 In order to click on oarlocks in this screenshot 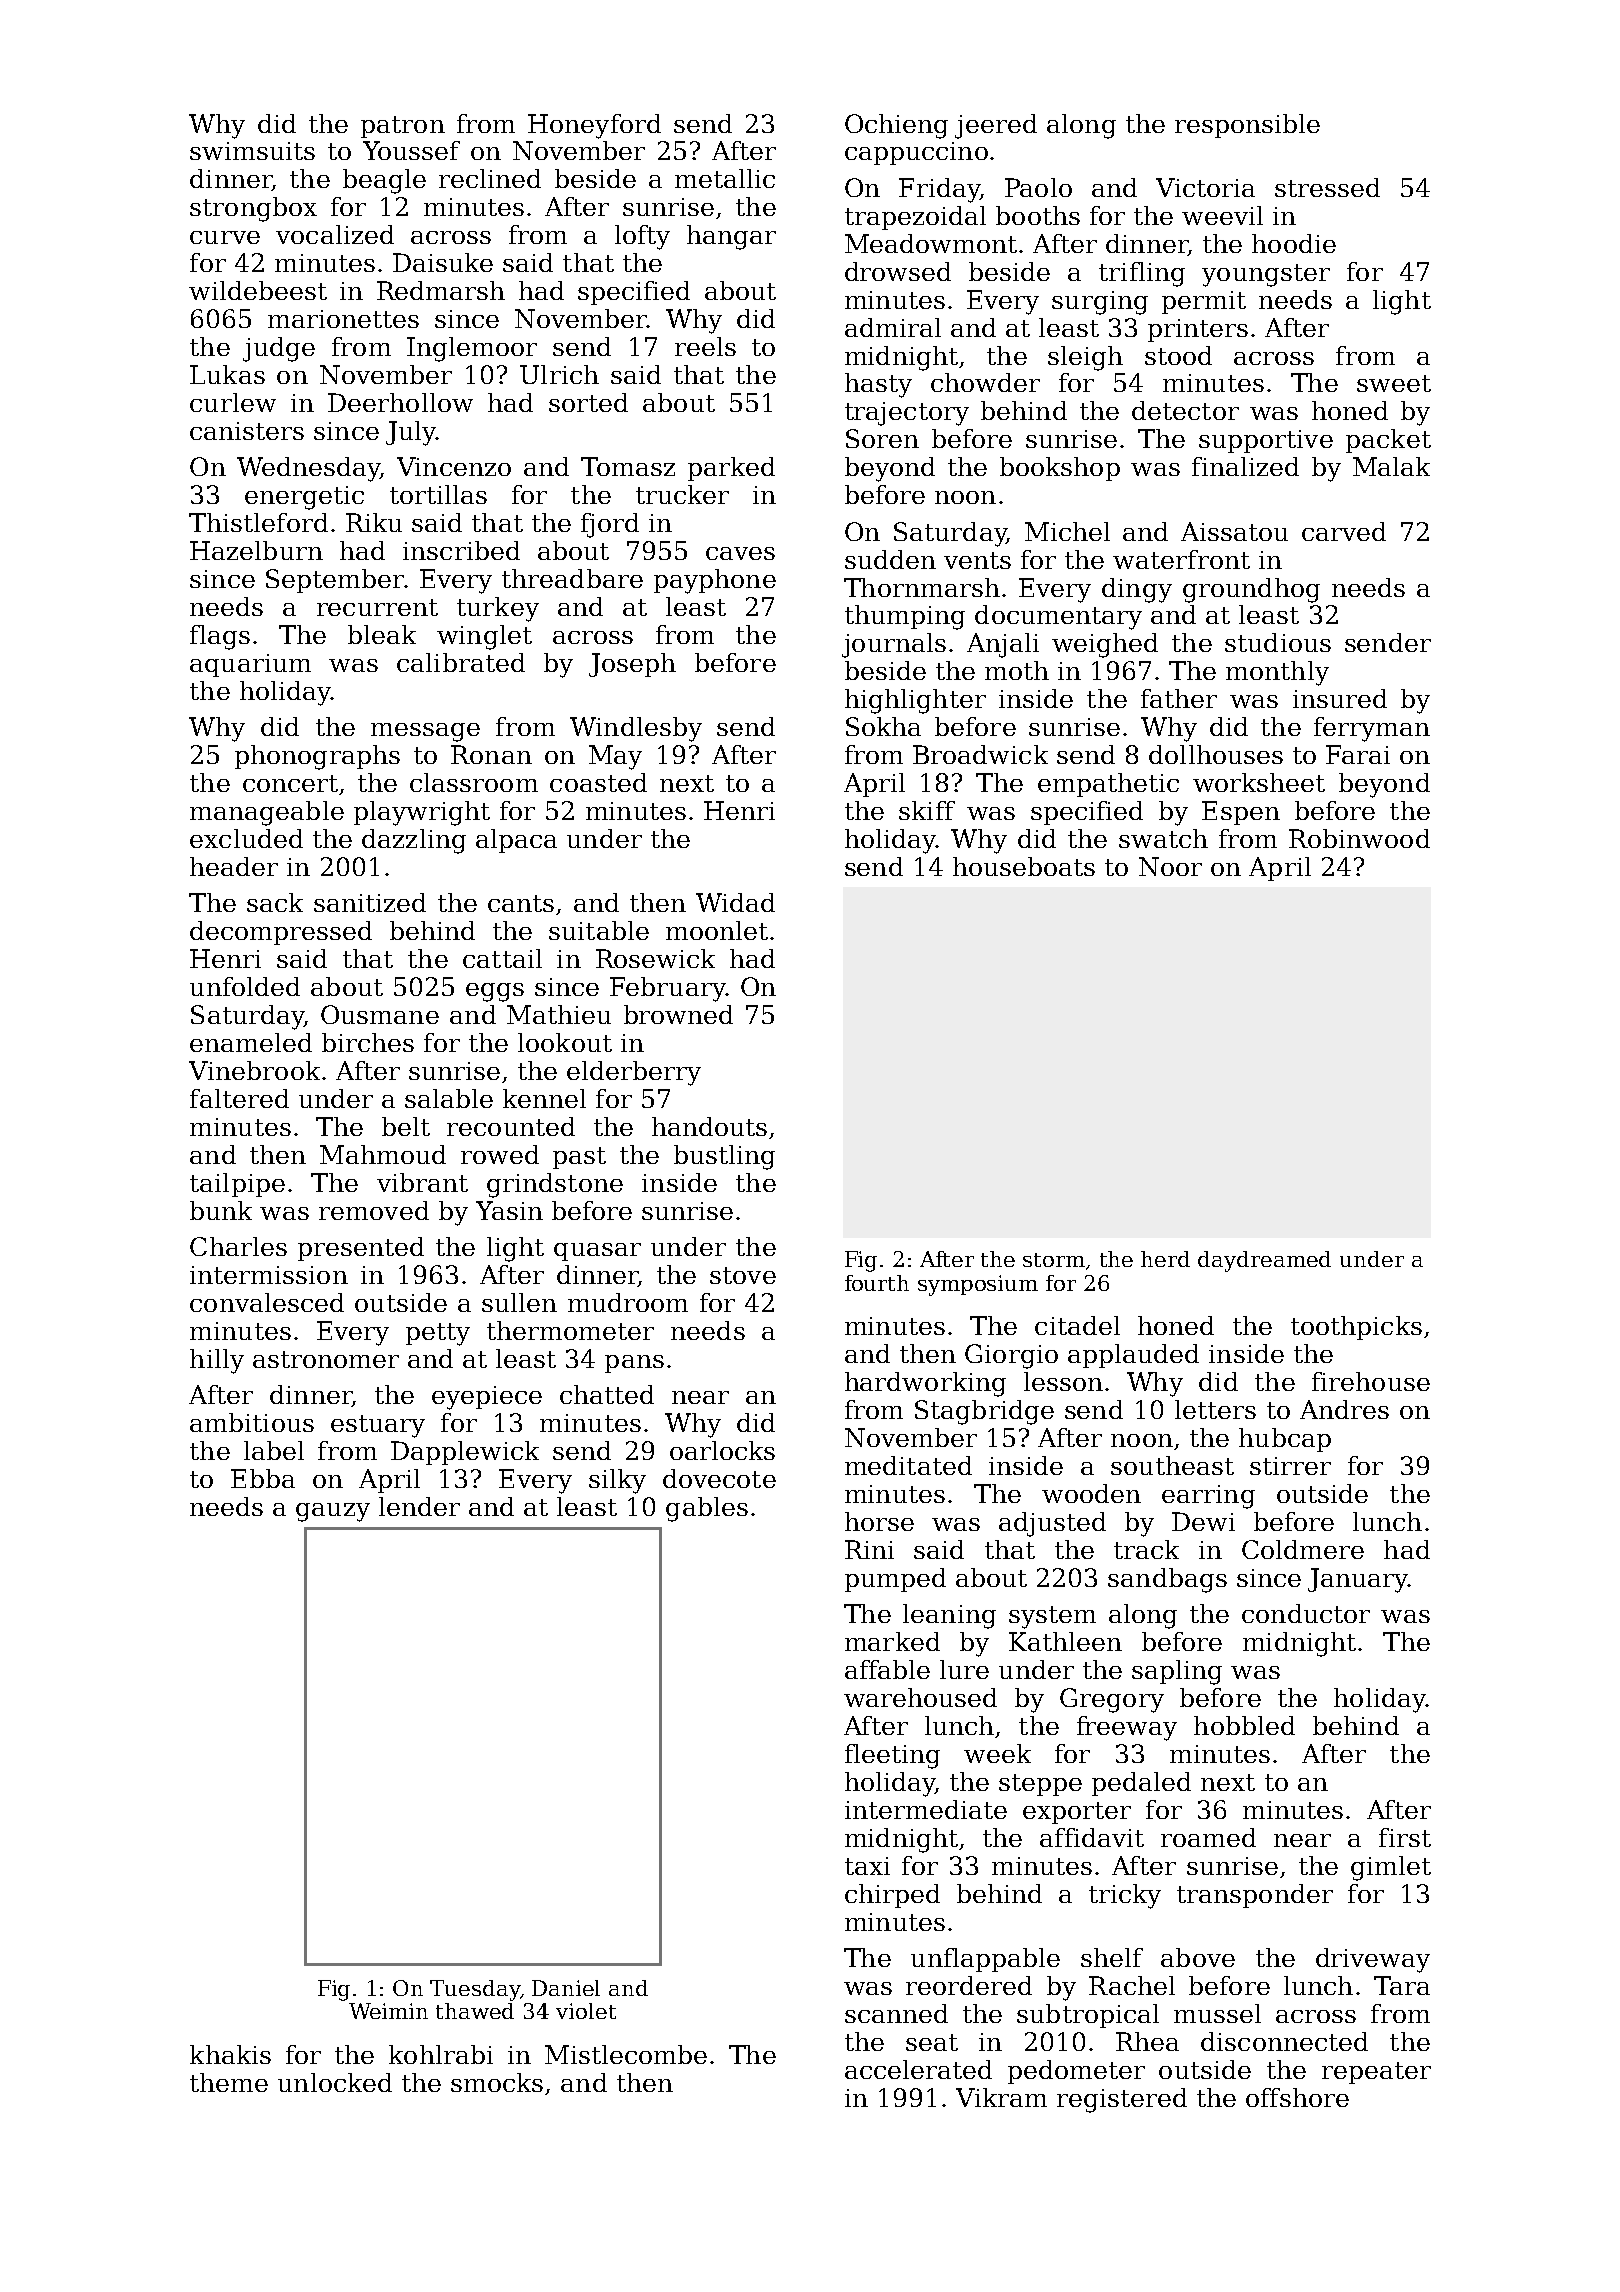, I will do `click(722, 1450)`.
